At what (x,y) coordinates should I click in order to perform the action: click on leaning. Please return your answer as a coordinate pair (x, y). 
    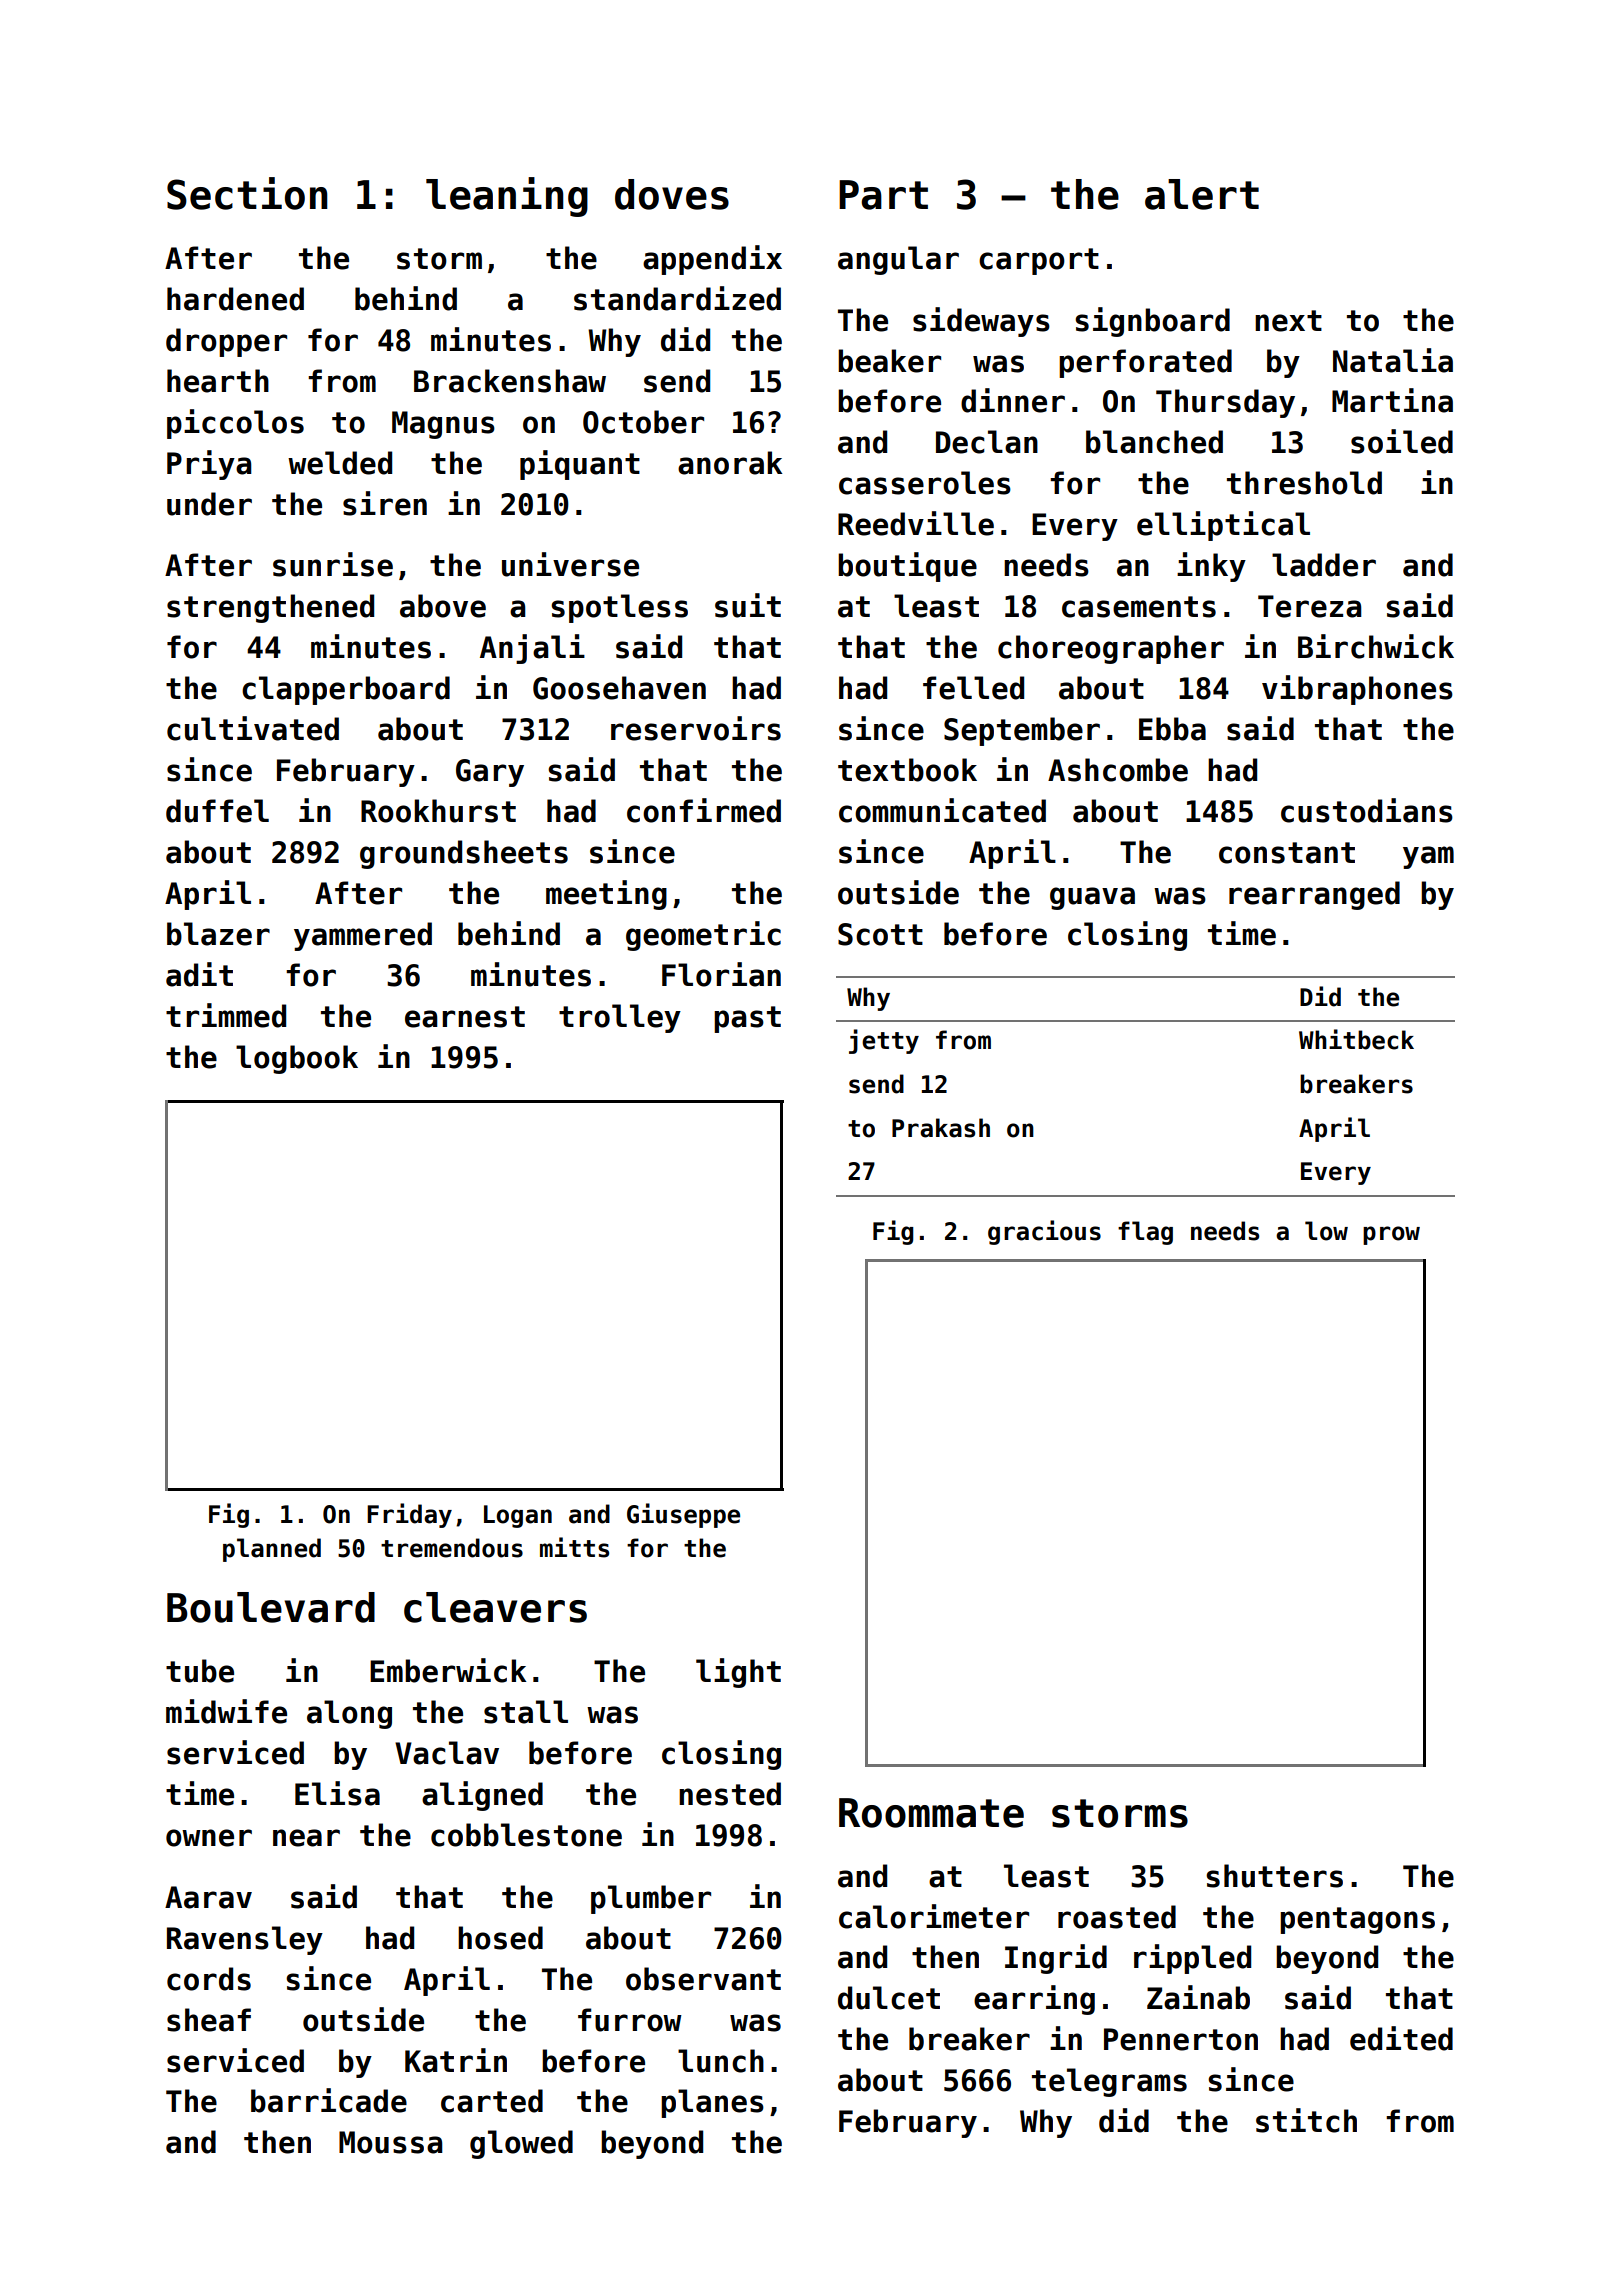
    Looking at the image, I should click on (507, 197).
